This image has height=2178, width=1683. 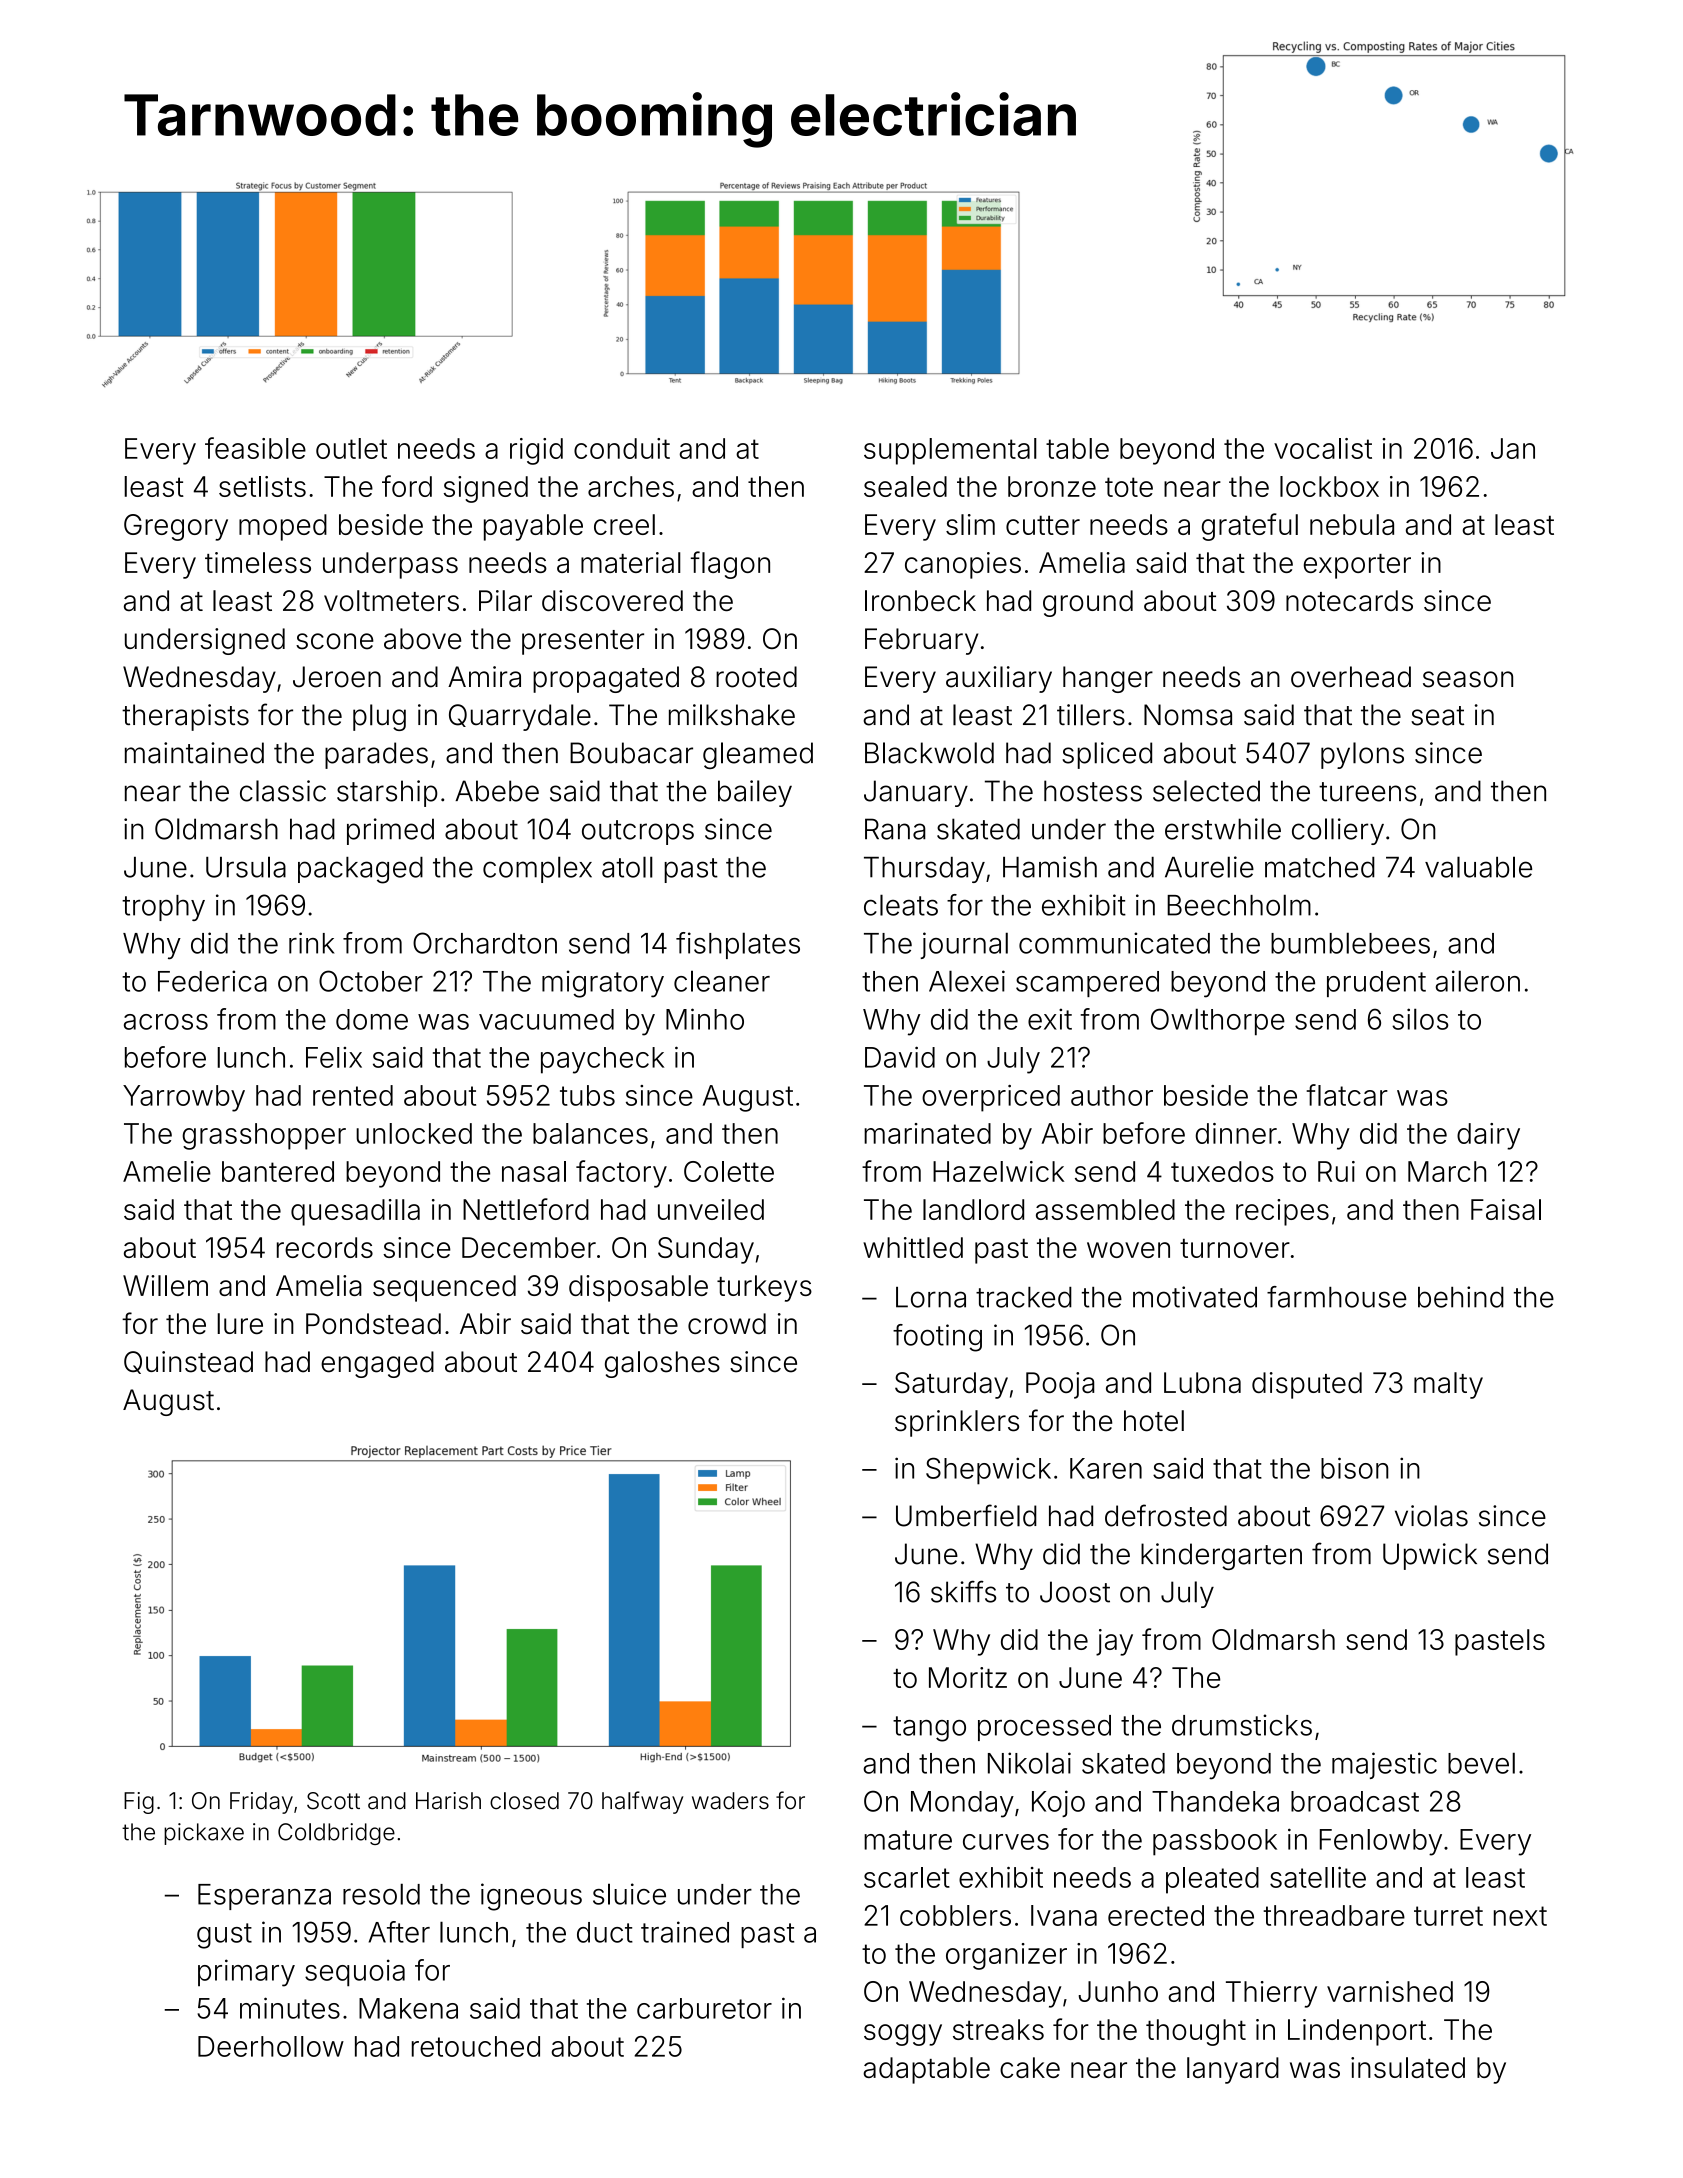 What do you see at coordinates (351, 448) in the image?
I see `outlet` at bounding box center [351, 448].
